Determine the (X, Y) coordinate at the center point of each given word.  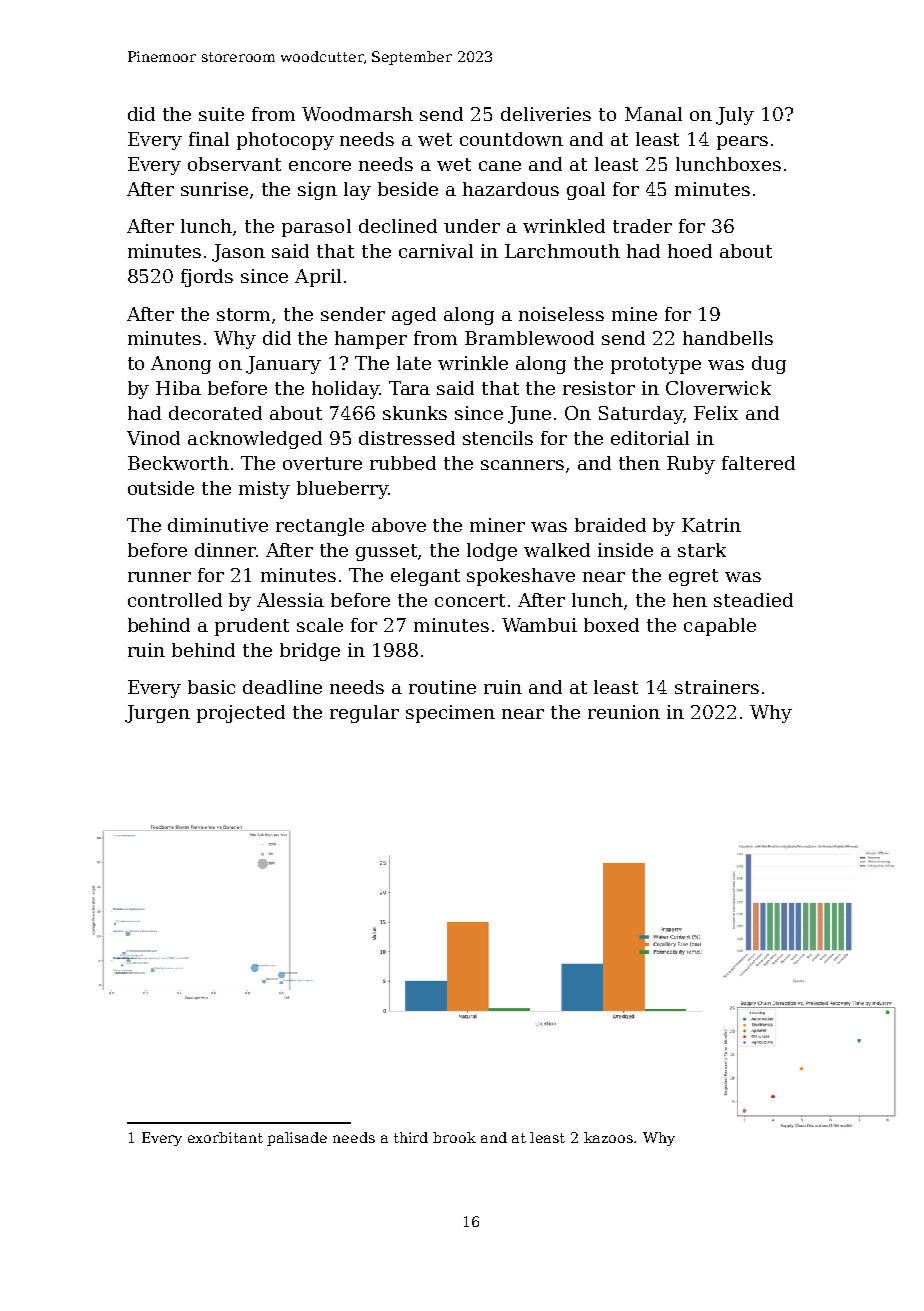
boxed (611, 625)
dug (769, 365)
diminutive (218, 525)
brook (454, 1137)
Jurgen (157, 714)
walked (557, 550)
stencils (498, 438)
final (209, 139)
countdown (511, 139)
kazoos (608, 1137)
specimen (450, 714)
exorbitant (225, 1137)
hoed (690, 251)
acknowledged (255, 440)
